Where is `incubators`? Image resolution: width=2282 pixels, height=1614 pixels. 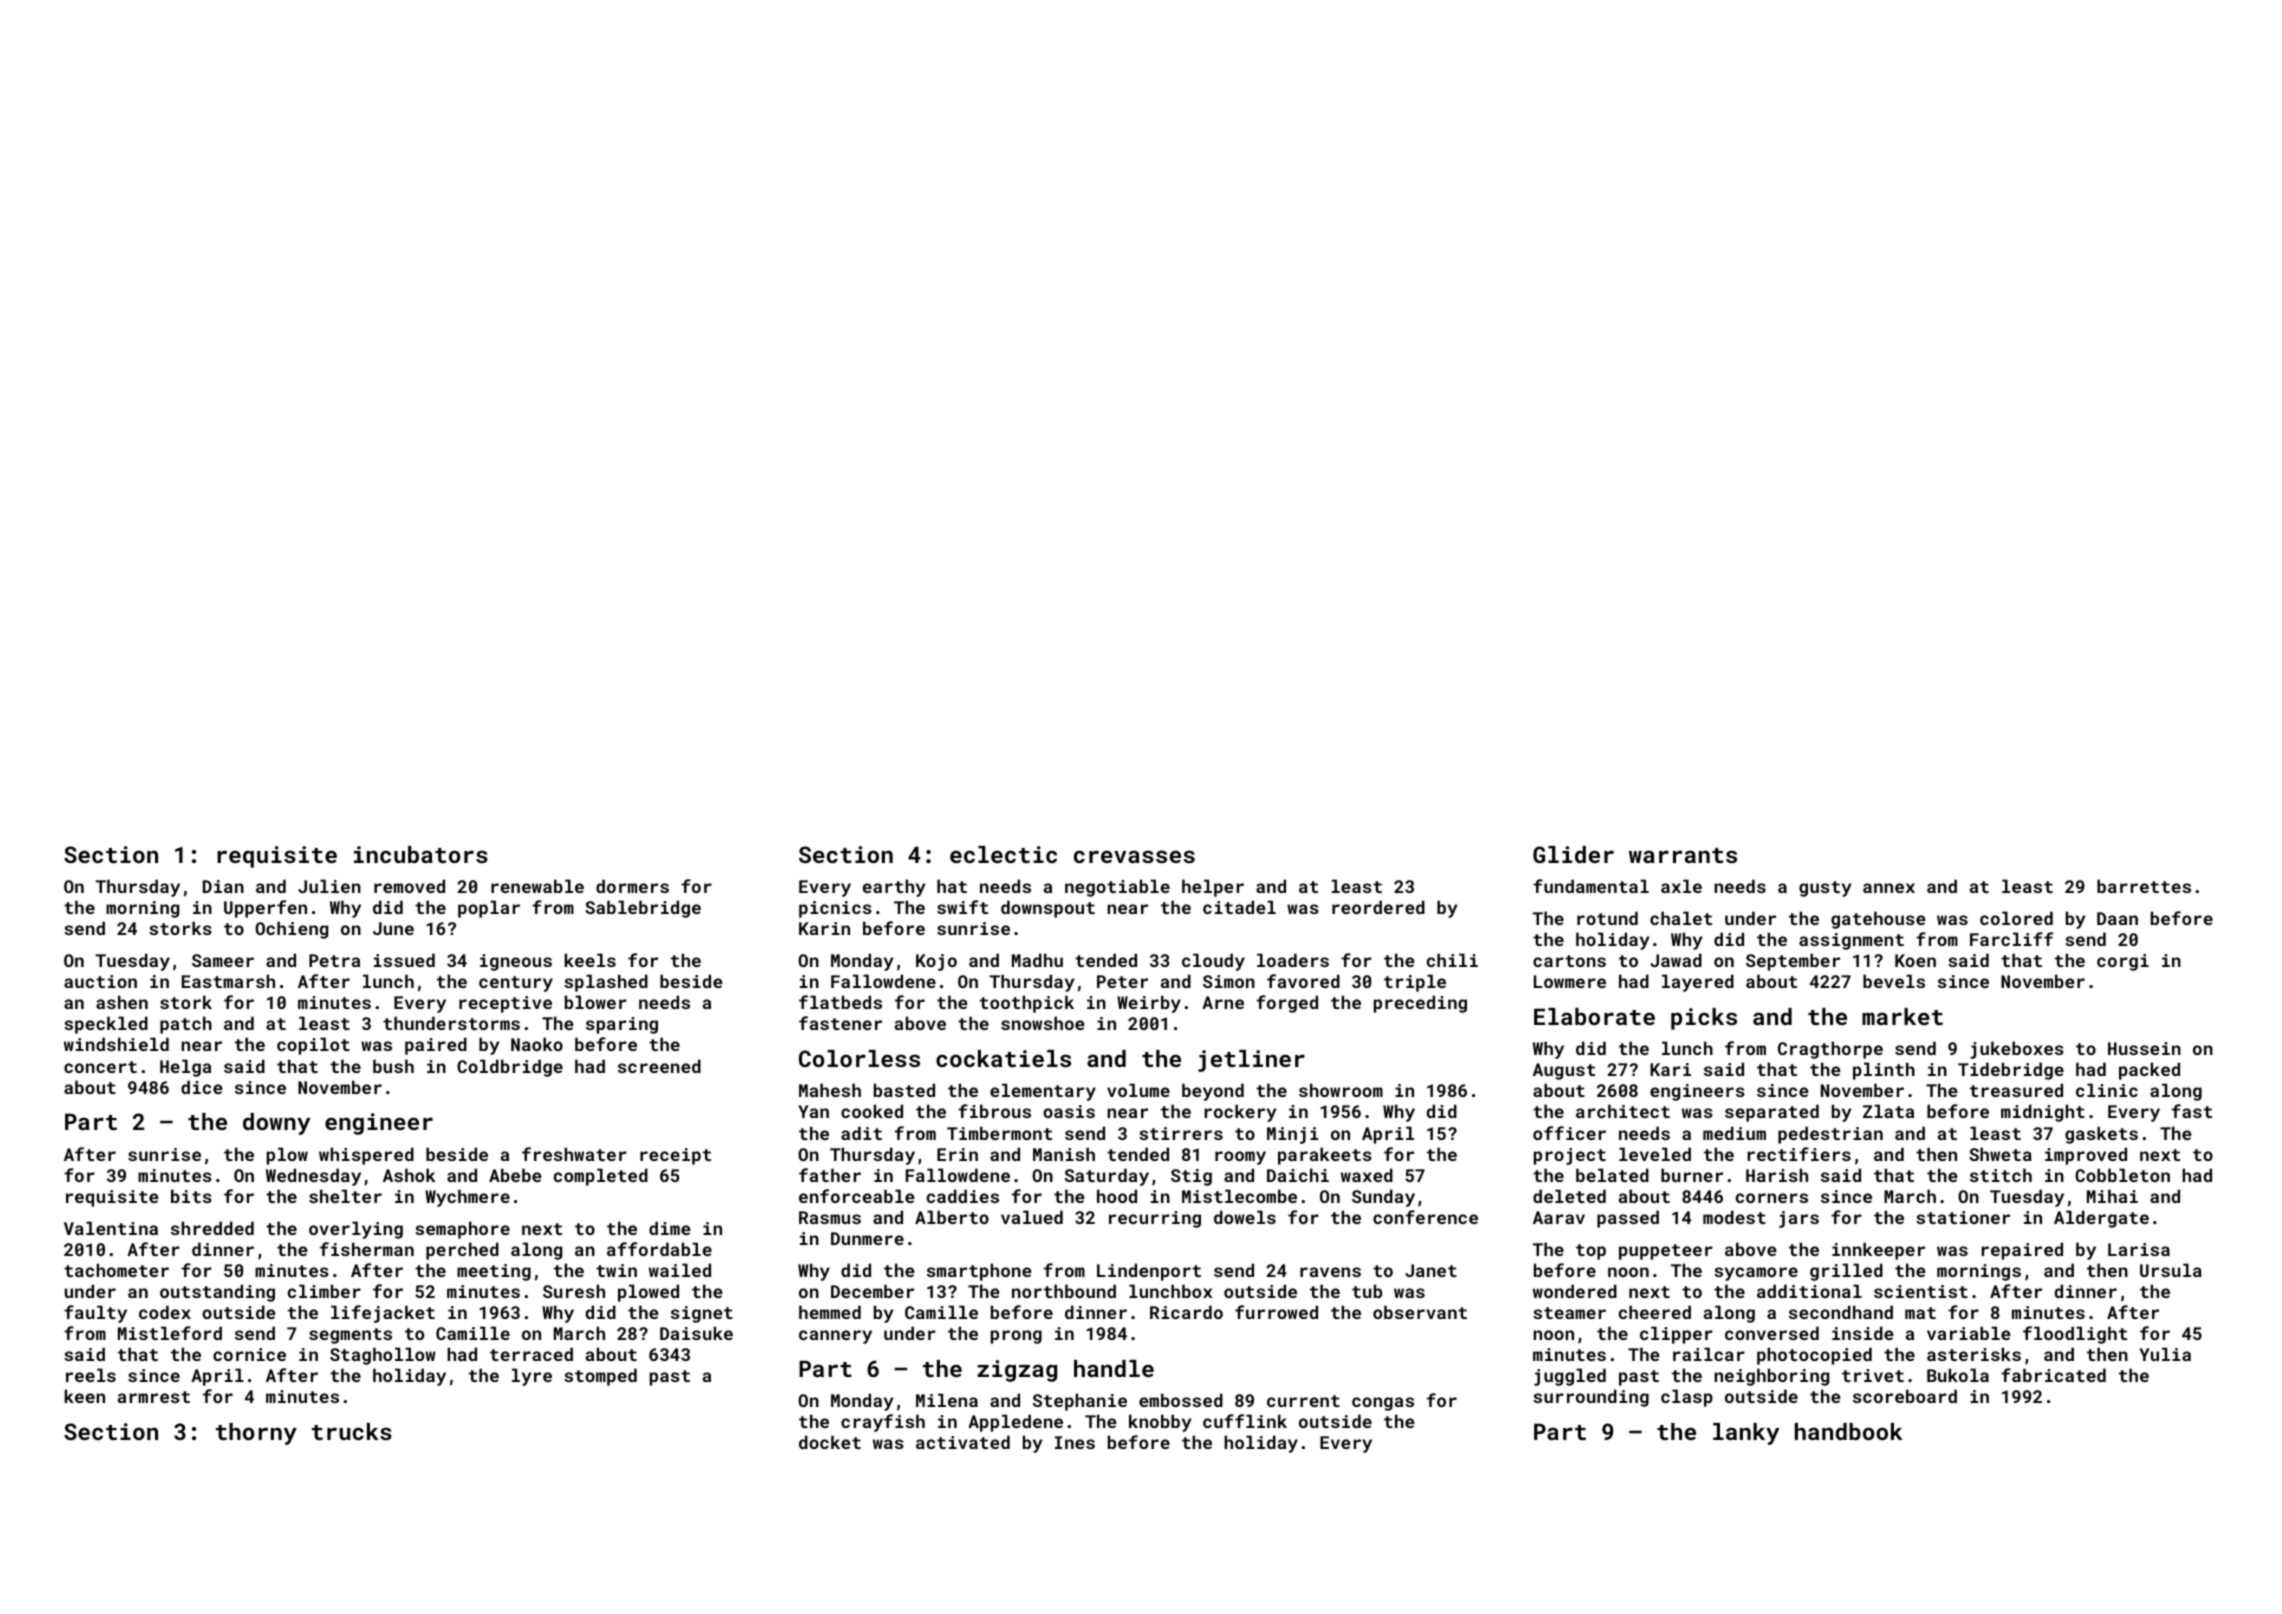 incubators is located at coordinates (421, 854).
